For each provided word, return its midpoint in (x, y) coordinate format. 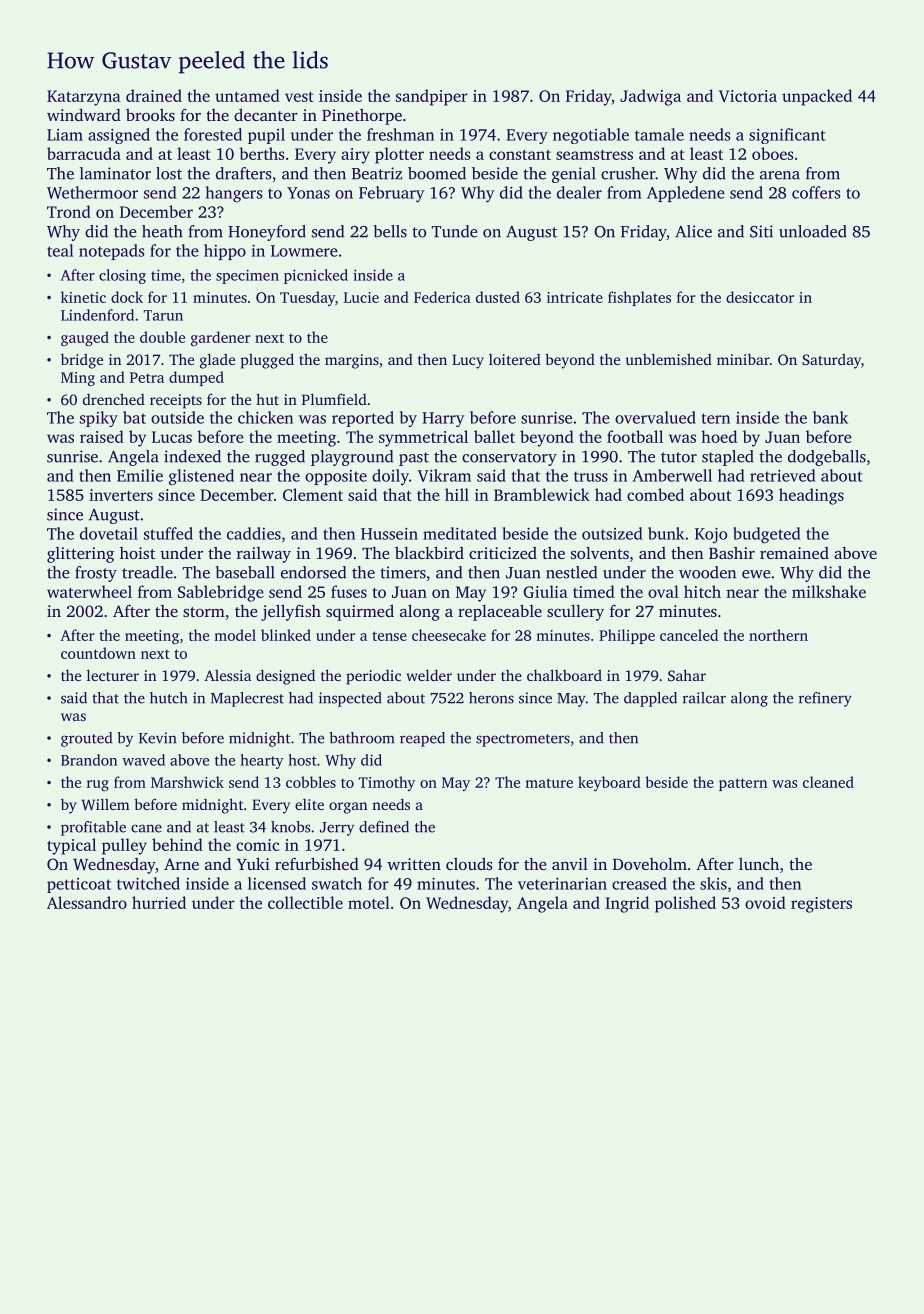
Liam (65, 135)
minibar (743, 359)
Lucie (361, 297)
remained (794, 553)
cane (146, 828)
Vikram (444, 475)
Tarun (163, 315)
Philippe (627, 636)
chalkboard (564, 675)
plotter (399, 155)
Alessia (227, 675)
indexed (192, 456)
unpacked (817, 97)
